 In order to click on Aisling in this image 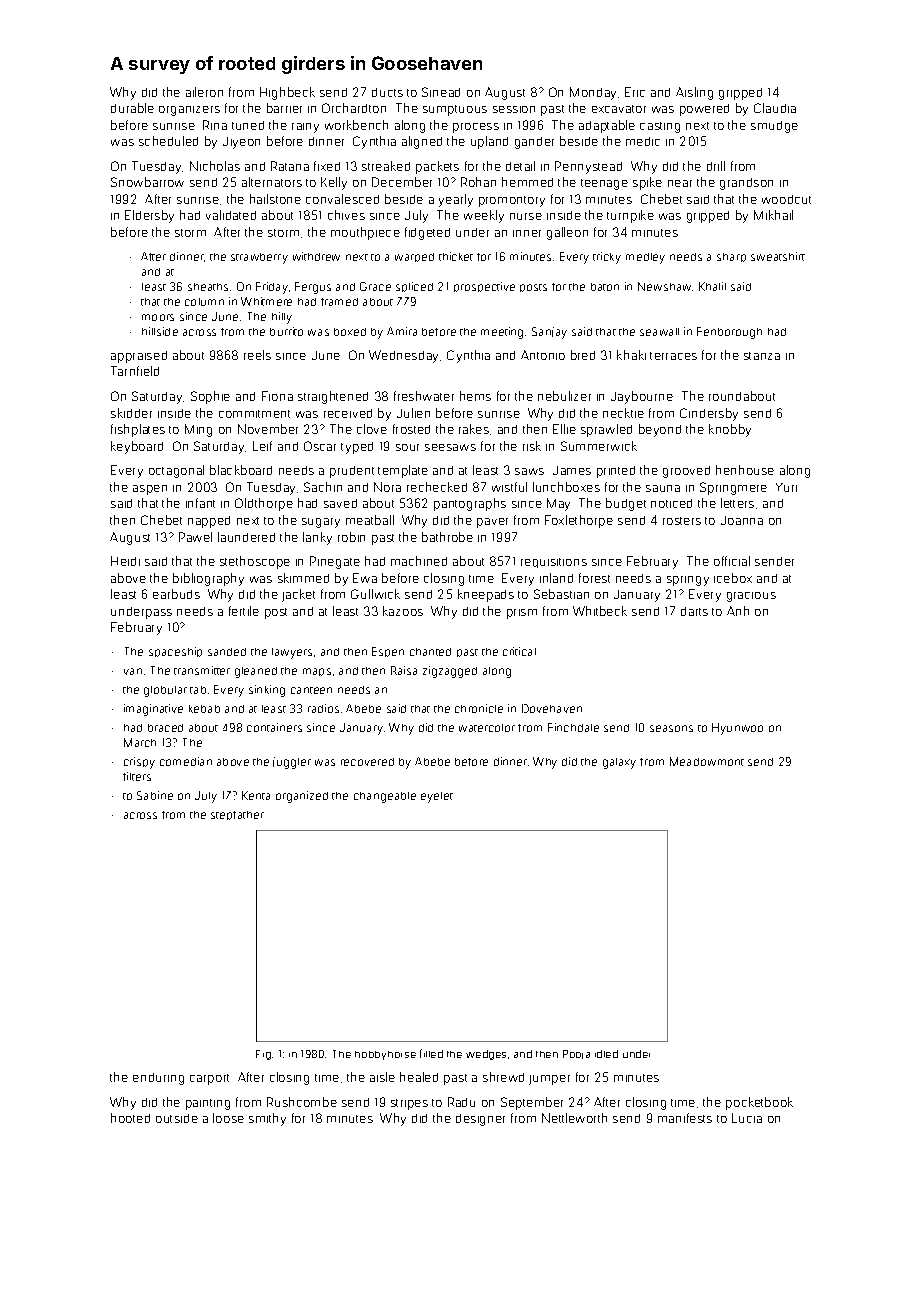, I will do `click(694, 93)`.
